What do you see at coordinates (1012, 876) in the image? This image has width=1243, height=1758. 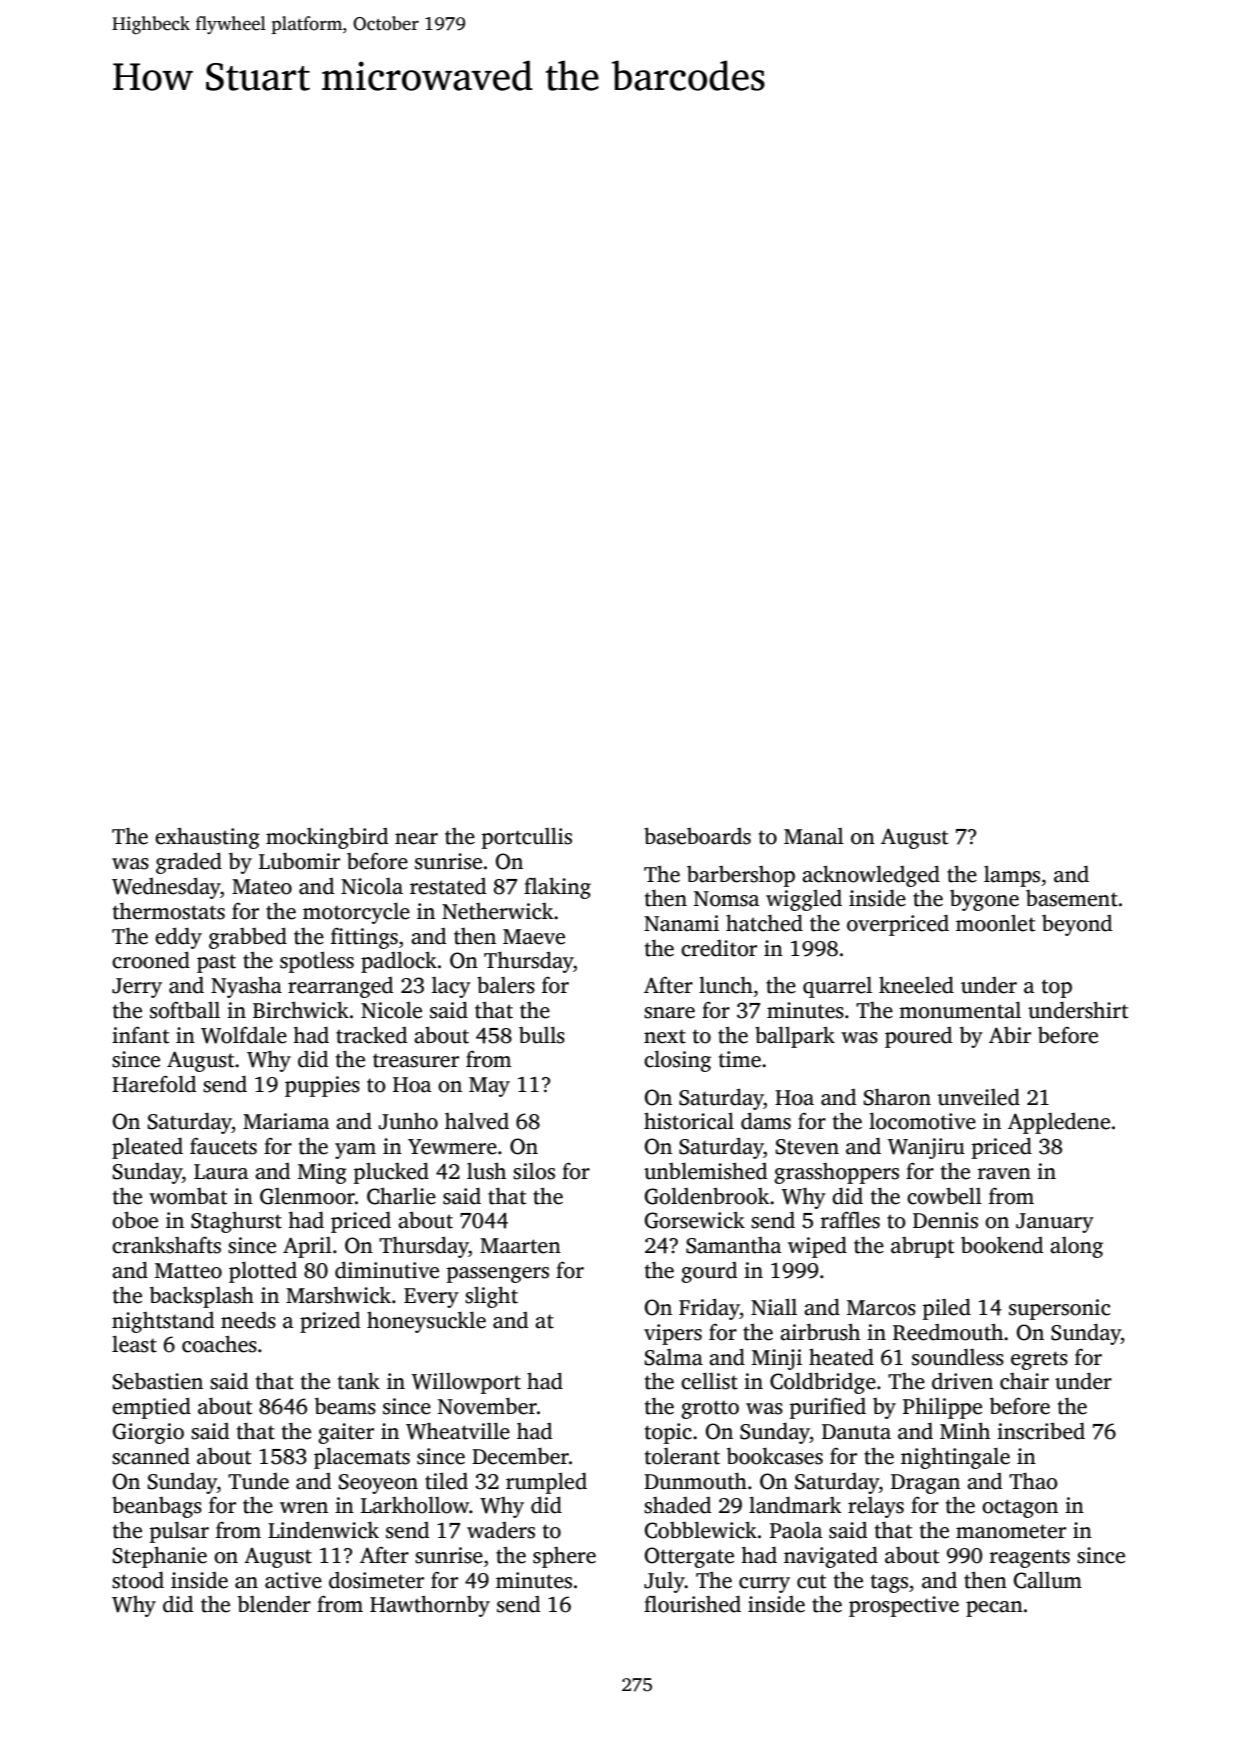 I see `lamps` at bounding box center [1012, 876].
